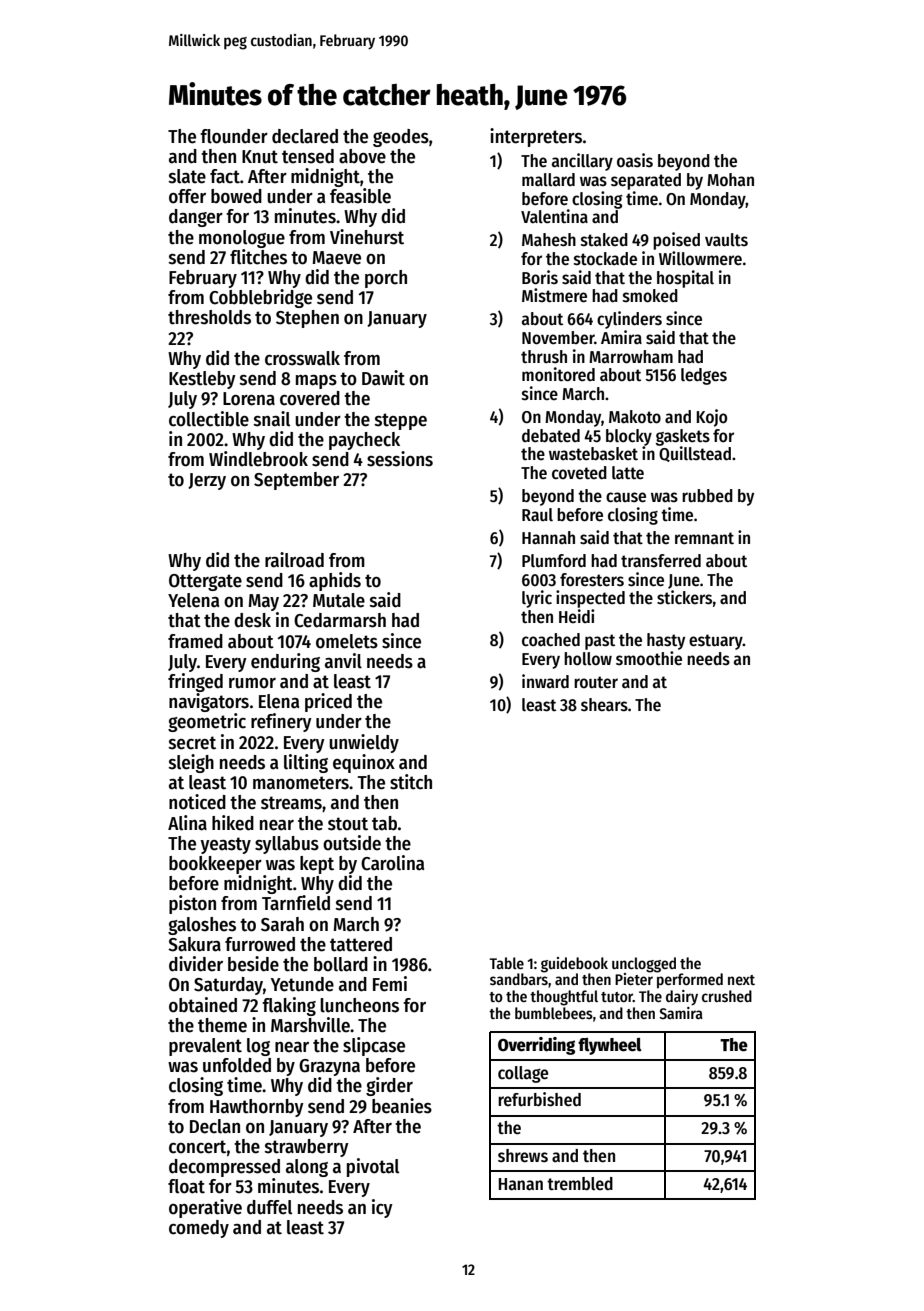 Image resolution: width=924 pixels, height=1311 pixels. Describe the element at coordinates (401, 138) in the screenshot. I see `geodes` at that location.
